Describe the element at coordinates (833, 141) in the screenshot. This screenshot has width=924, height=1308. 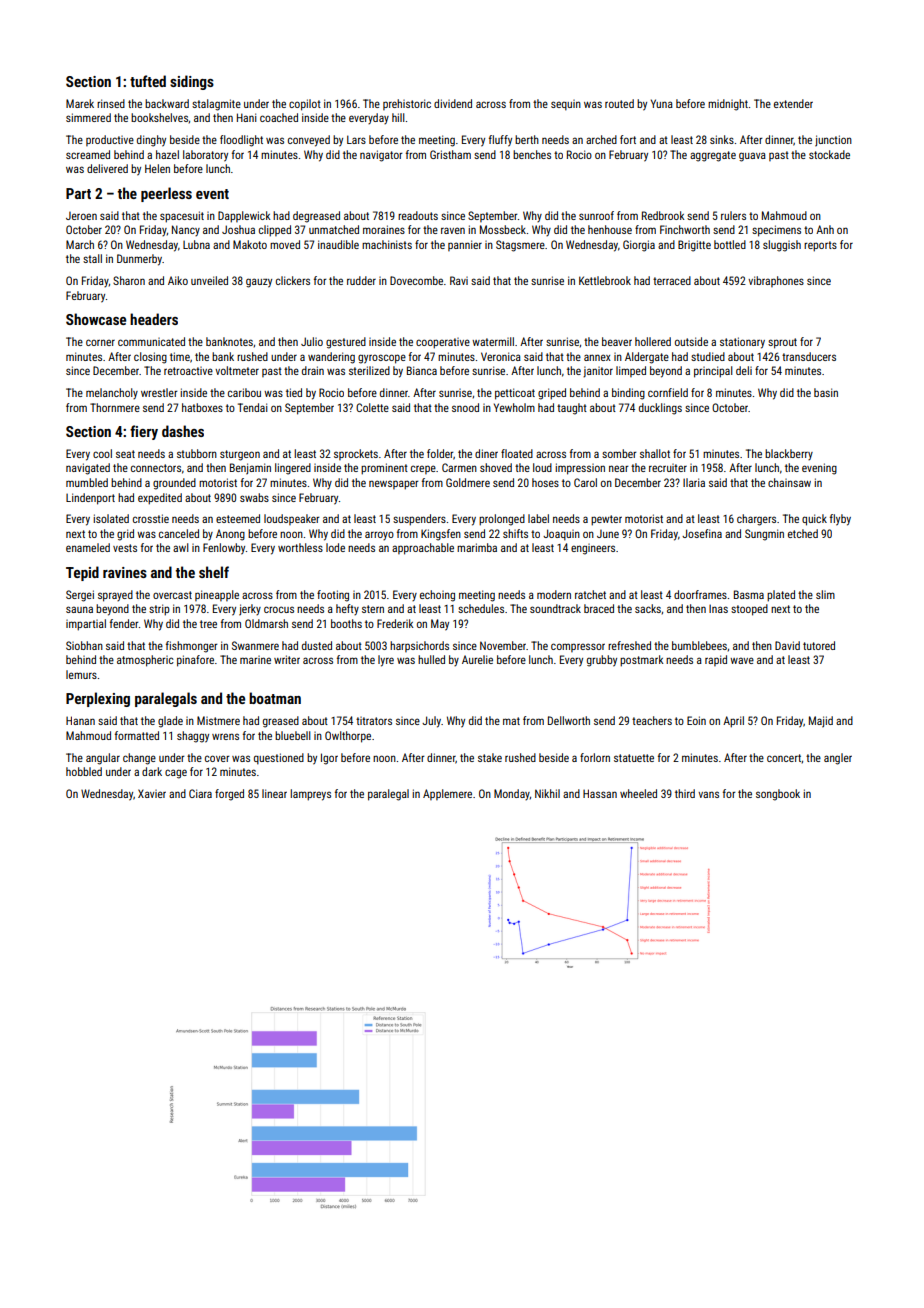
I see `junction` at that location.
